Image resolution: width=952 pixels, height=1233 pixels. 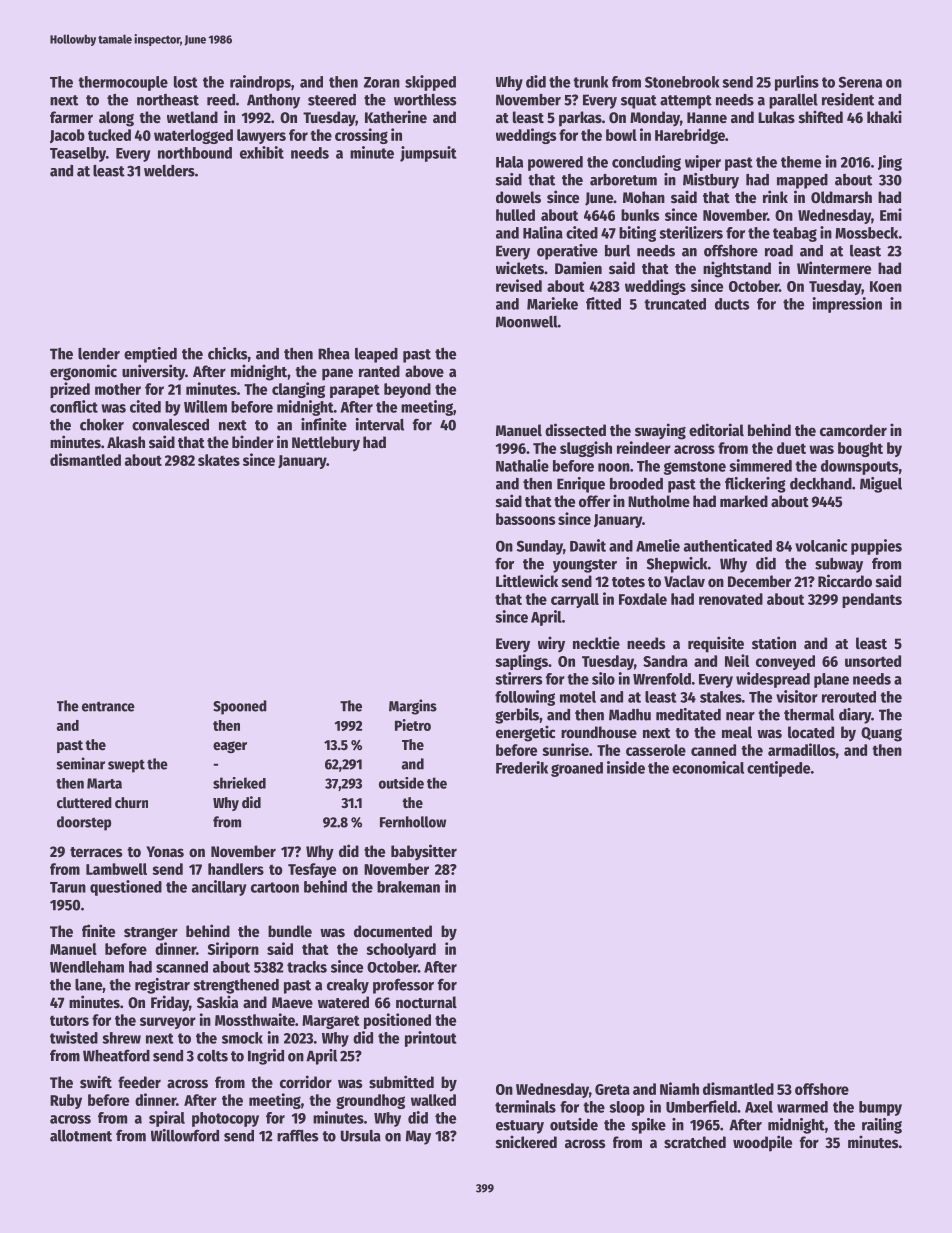 I want to click on Lambwell, so click(x=116, y=869).
